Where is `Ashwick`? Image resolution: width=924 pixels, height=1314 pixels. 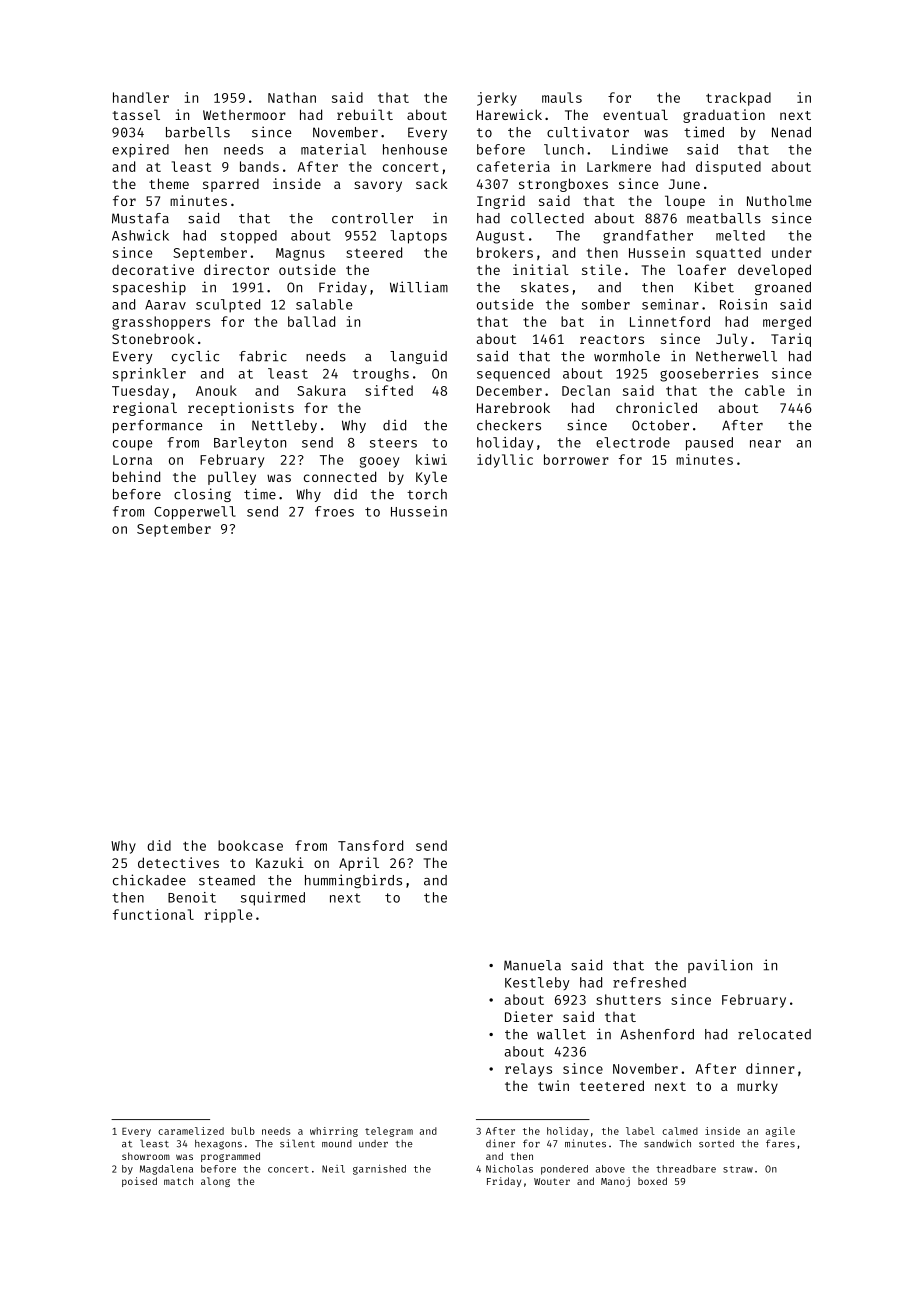
Ashwick is located at coordinates (140, 235).
